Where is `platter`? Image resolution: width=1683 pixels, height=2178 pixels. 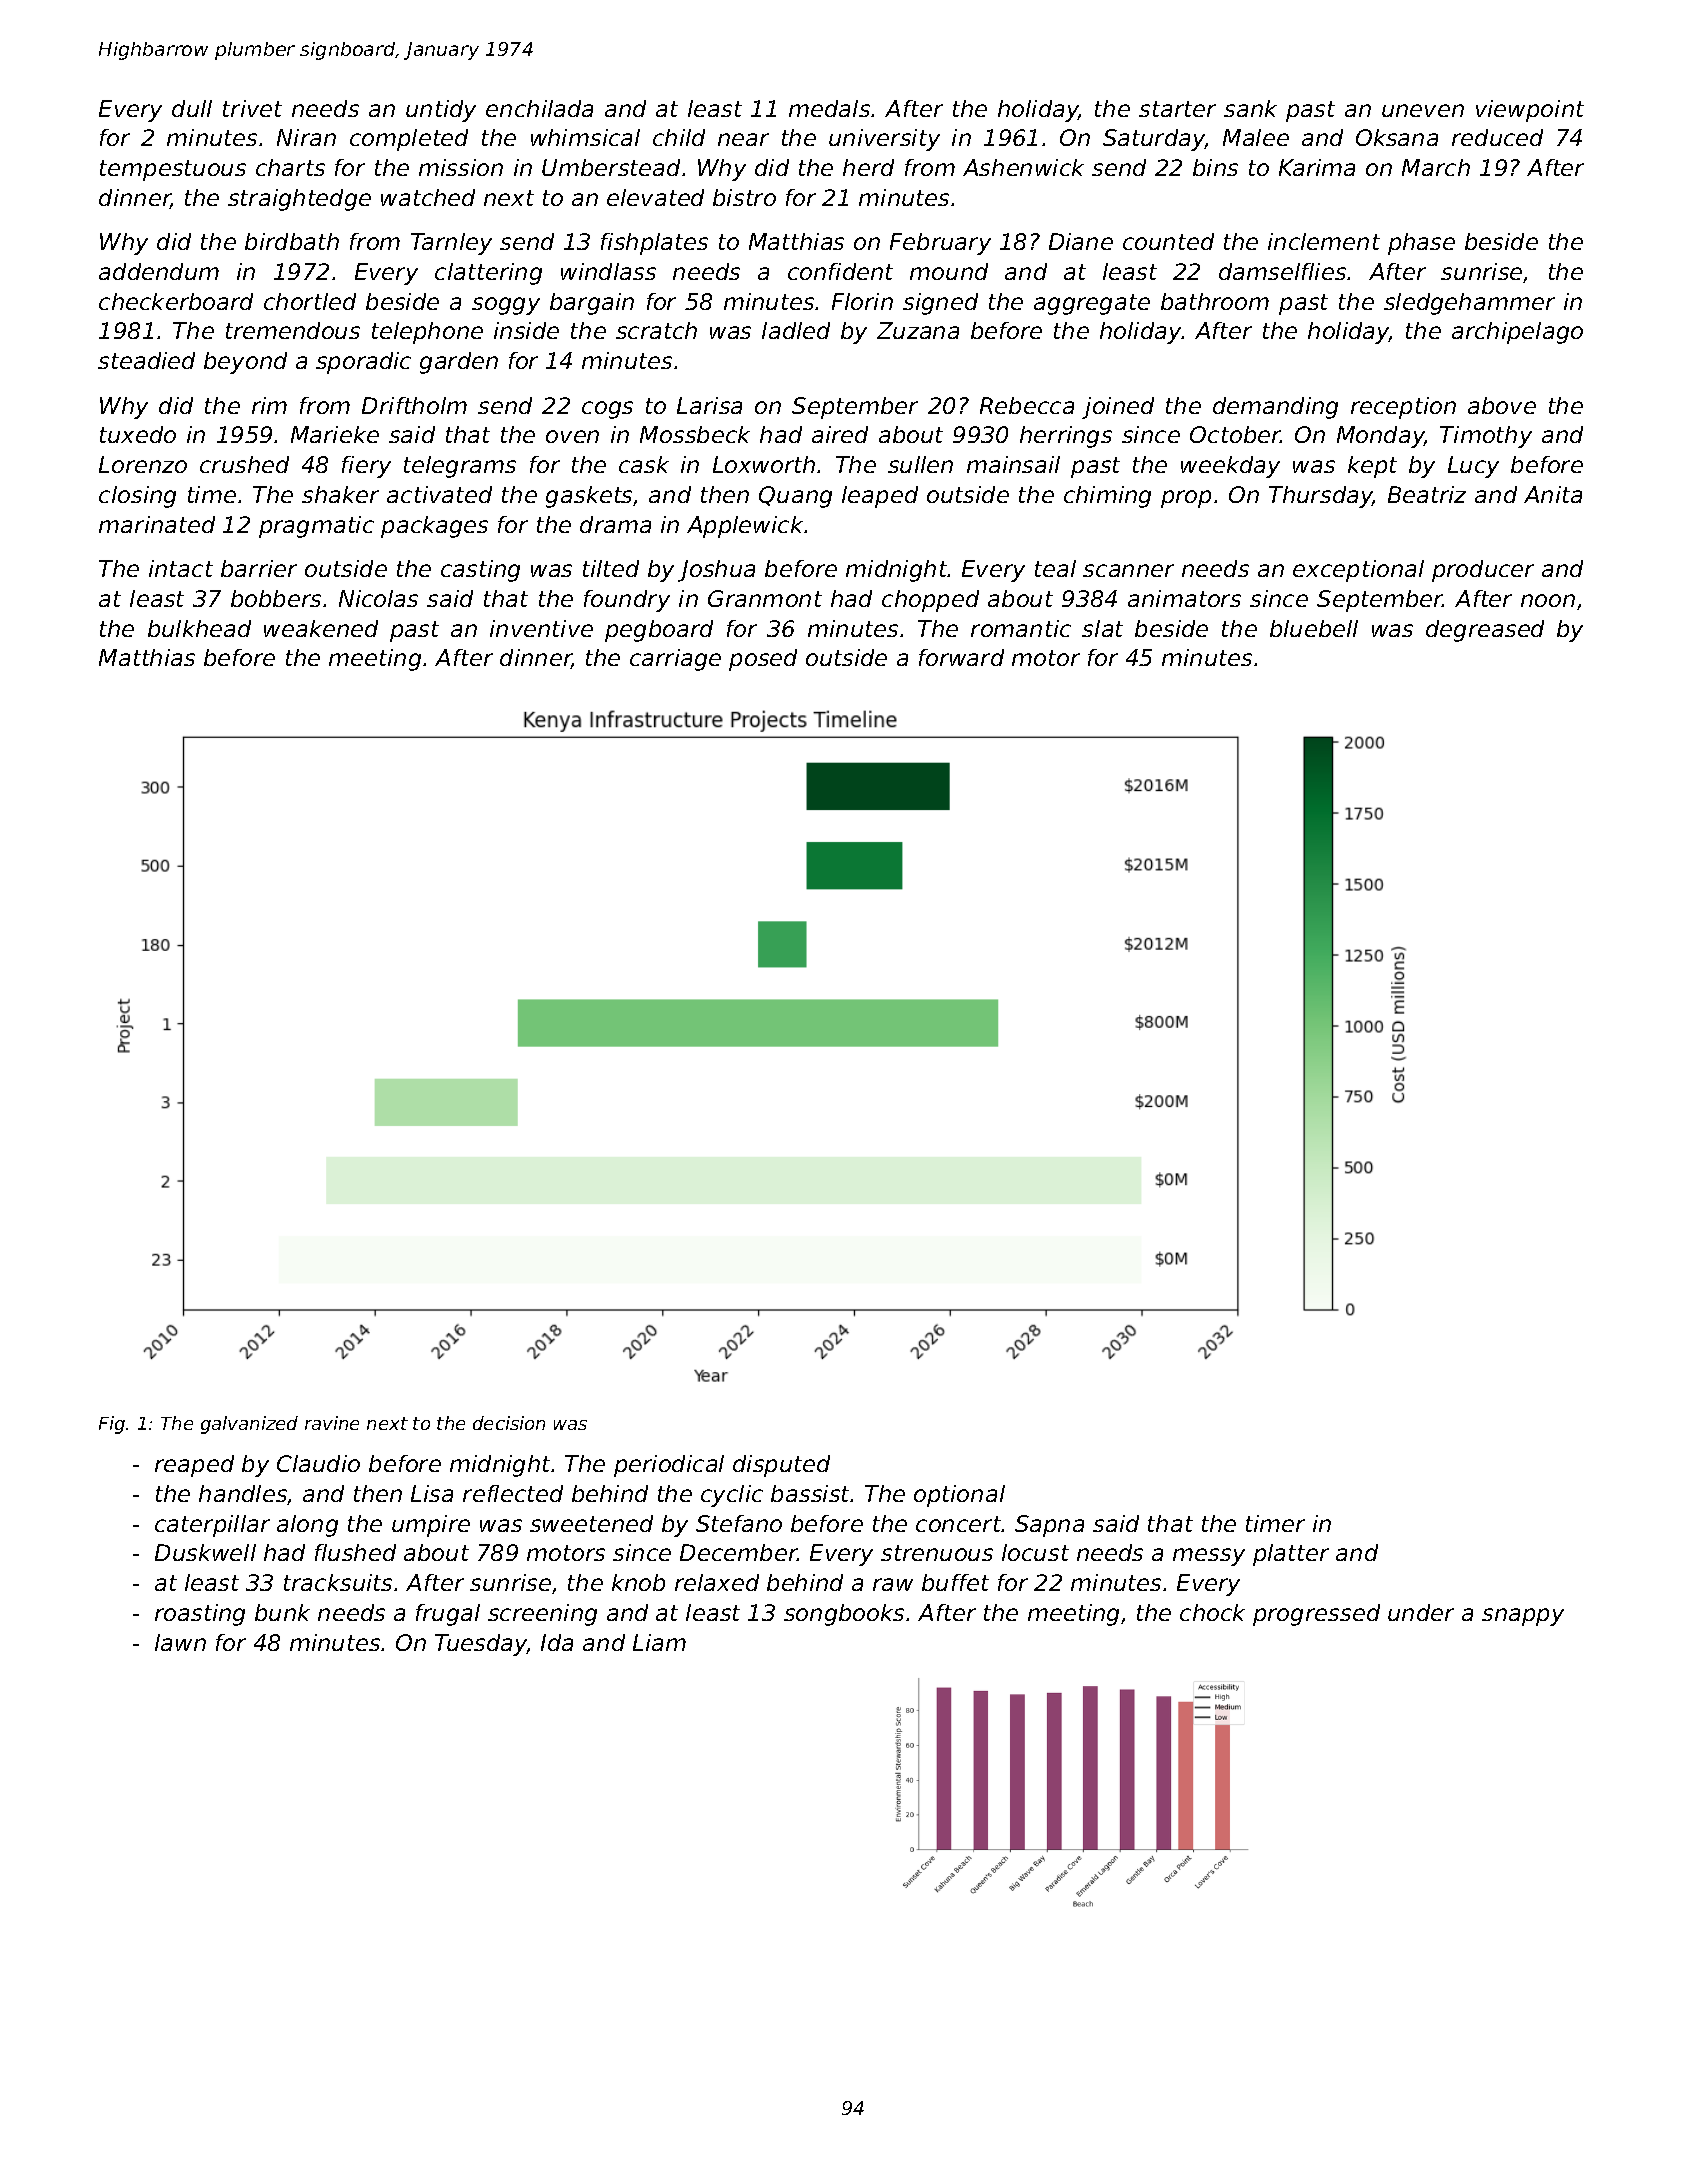
platter is located at coordinates (1291, 1555).
